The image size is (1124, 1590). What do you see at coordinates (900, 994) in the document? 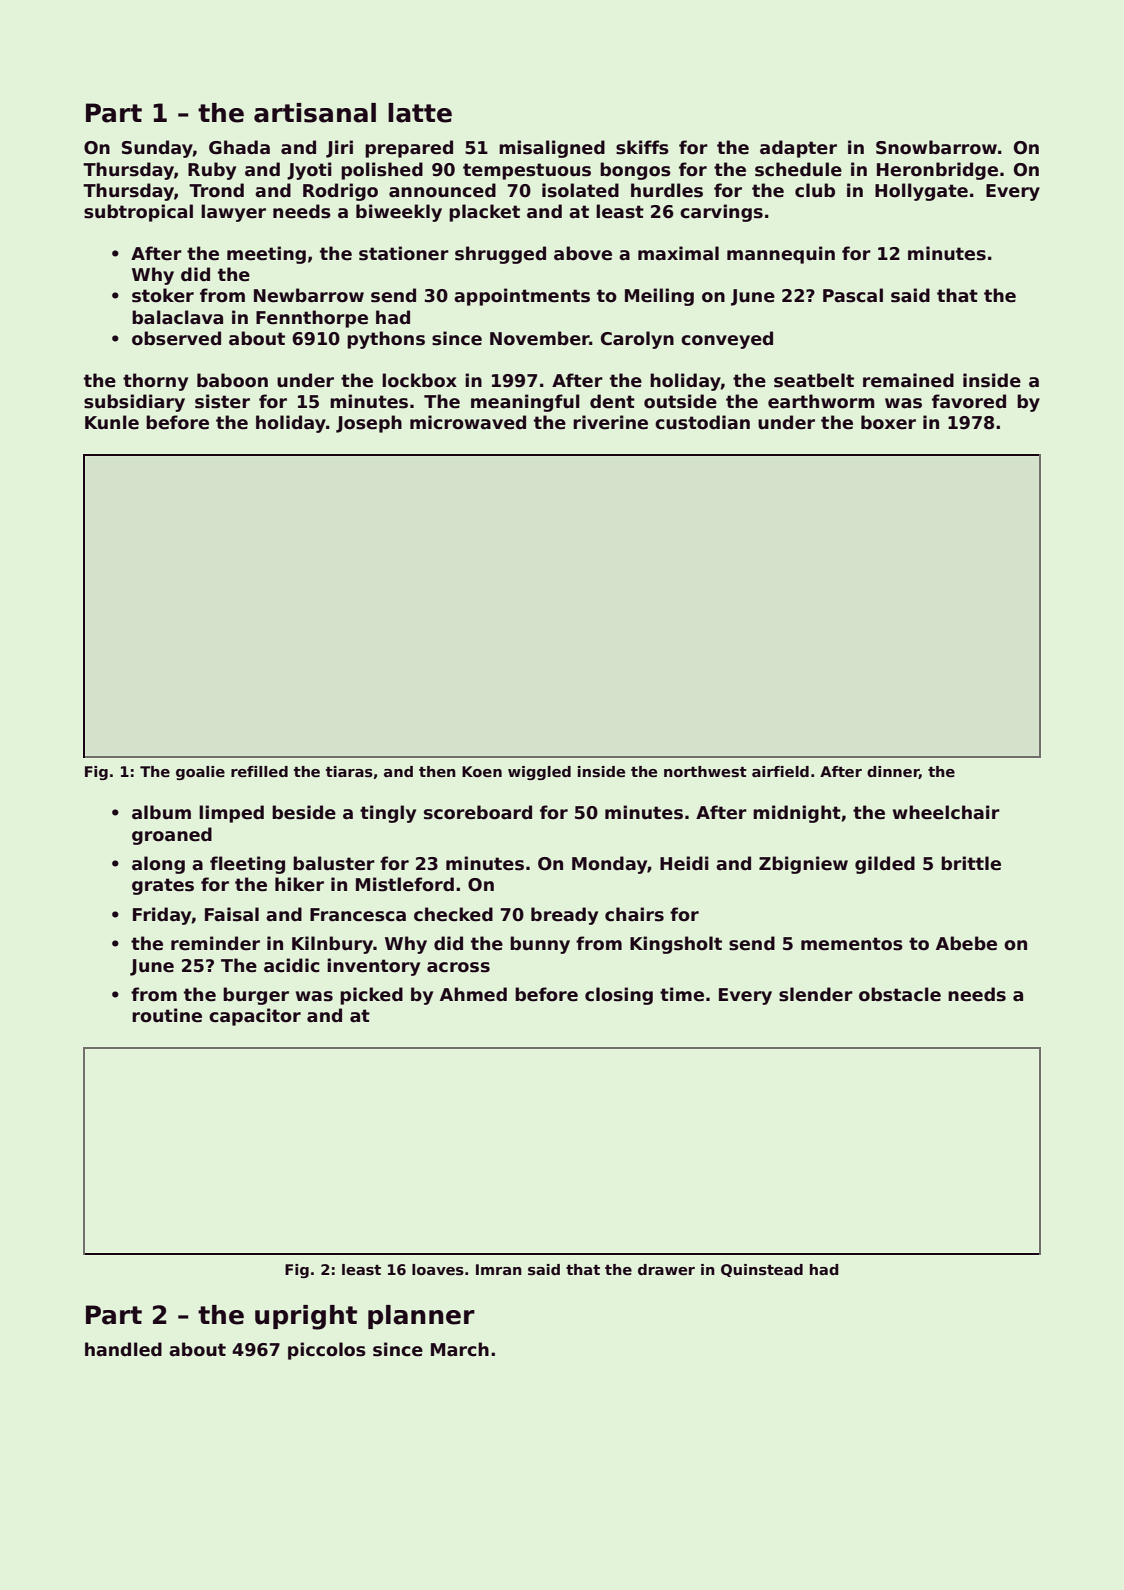
I see `obstacle` at bounding box center [900, 994].
